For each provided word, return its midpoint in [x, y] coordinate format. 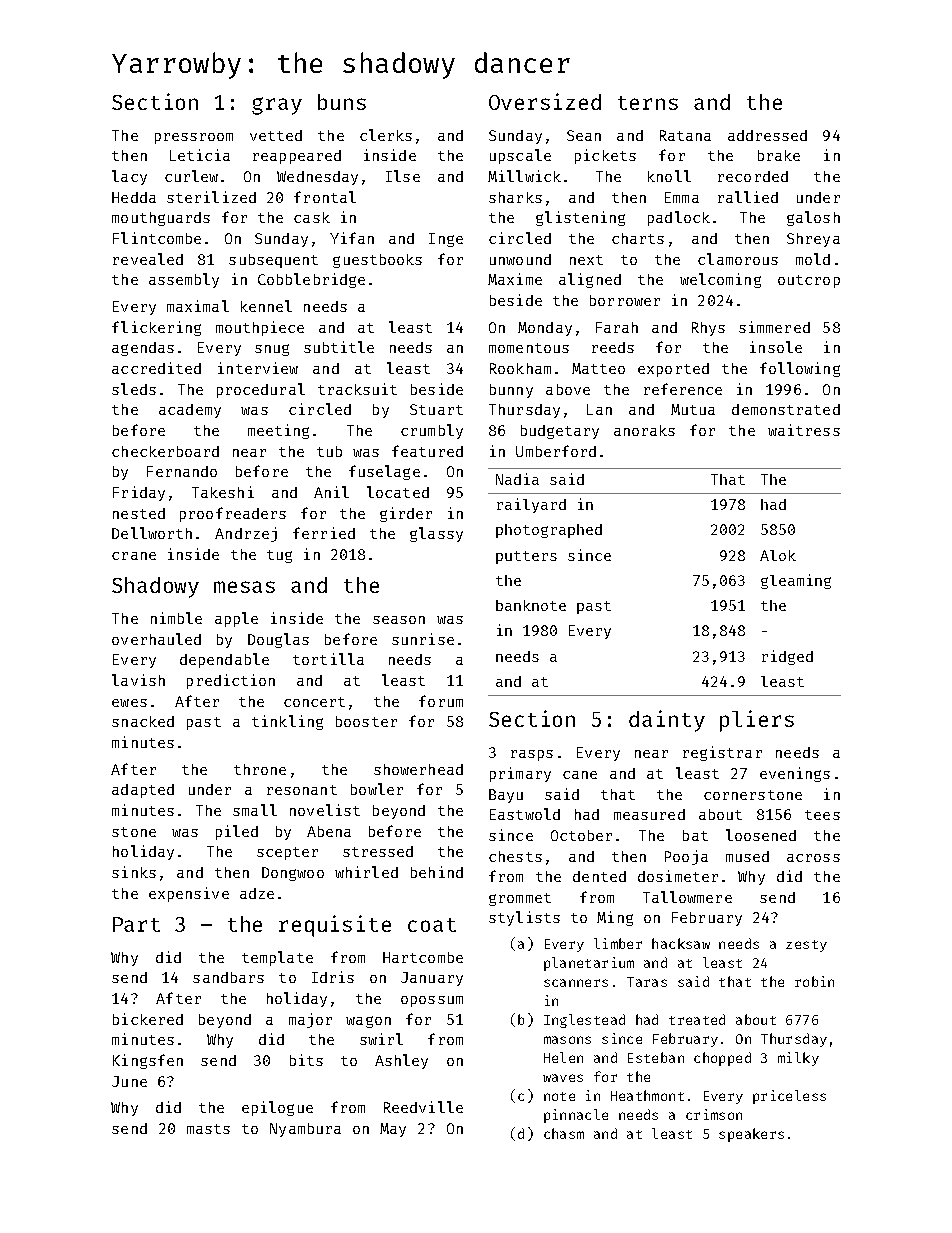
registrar [722, 753]
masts [208, 1129]
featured [427, 451]
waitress [804, 430]
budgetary [560, 432]
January [432, 979]
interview [258, 368]
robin [814, 981]
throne [260, 769]
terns [648, 103]
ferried [324, 533]
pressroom [194, 138]
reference [683, 389]
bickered [148, 1019]
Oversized [545, 101]
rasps [532, 755]
